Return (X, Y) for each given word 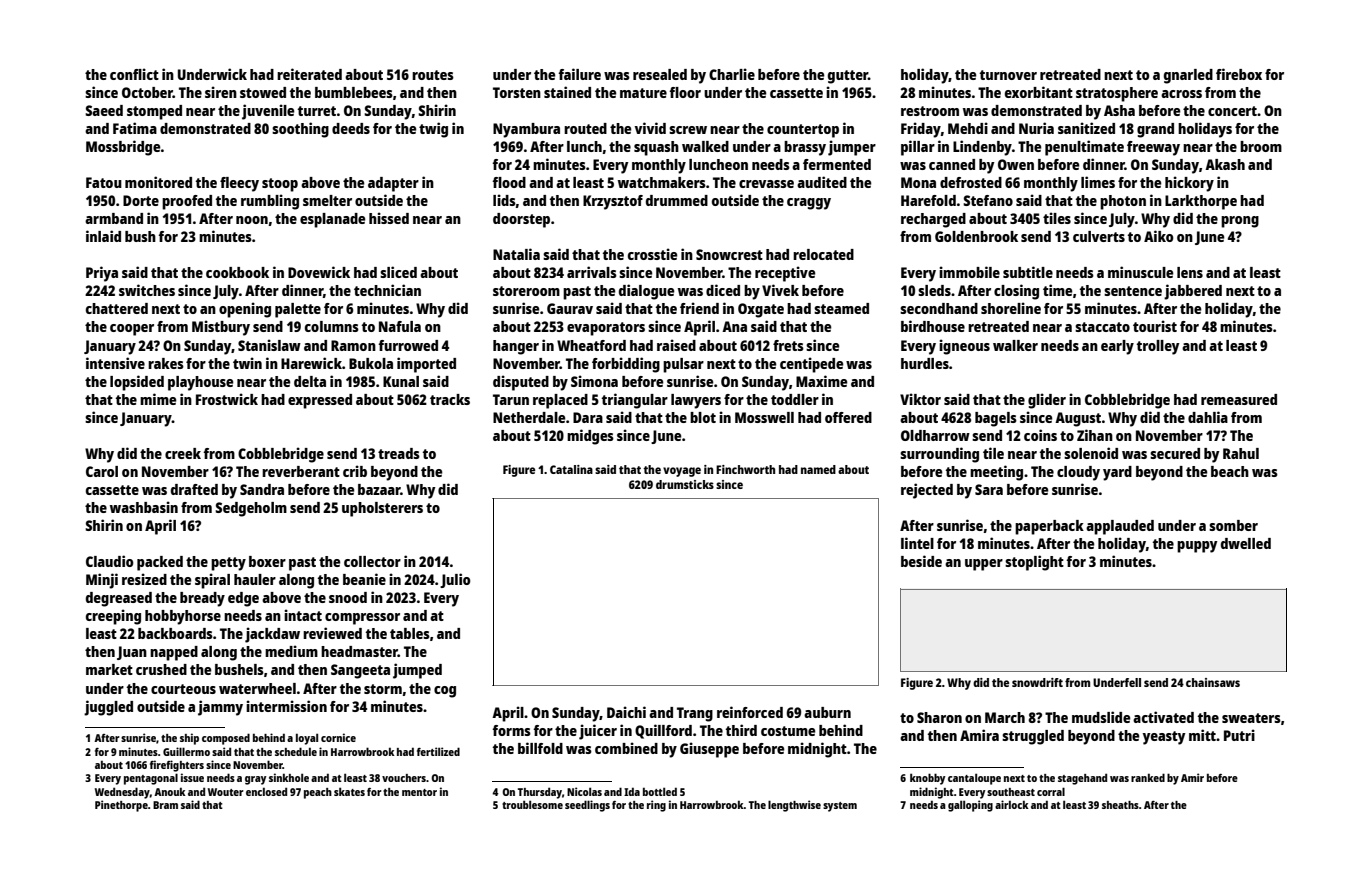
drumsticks (685, 484)
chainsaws (1213, 682)
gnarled (1188, 76)
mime (158, 399)
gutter (848, 77)
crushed (161, 669)
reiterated (309, 74)
